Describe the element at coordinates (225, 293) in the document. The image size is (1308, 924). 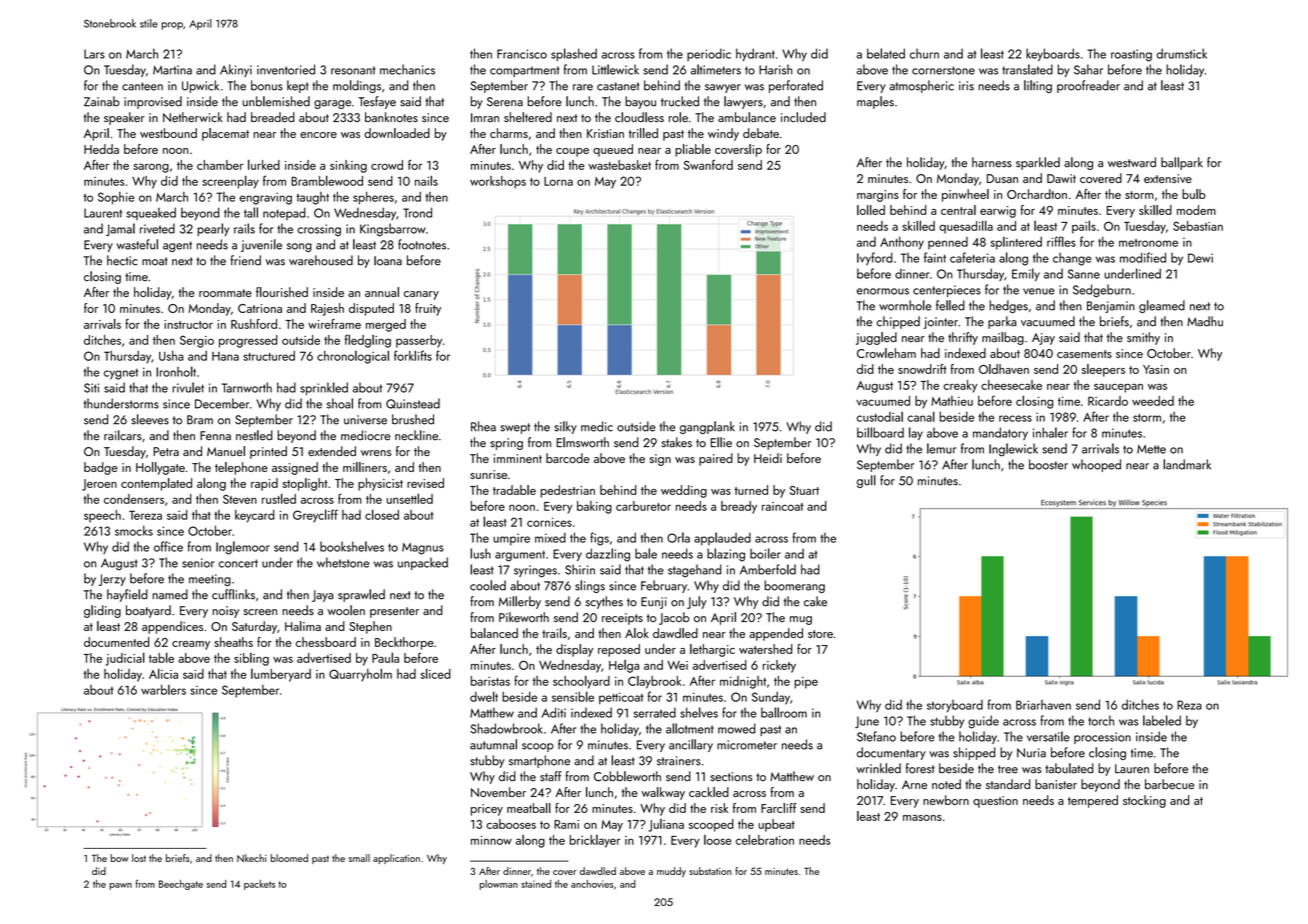
I see `roommate` at that location.
